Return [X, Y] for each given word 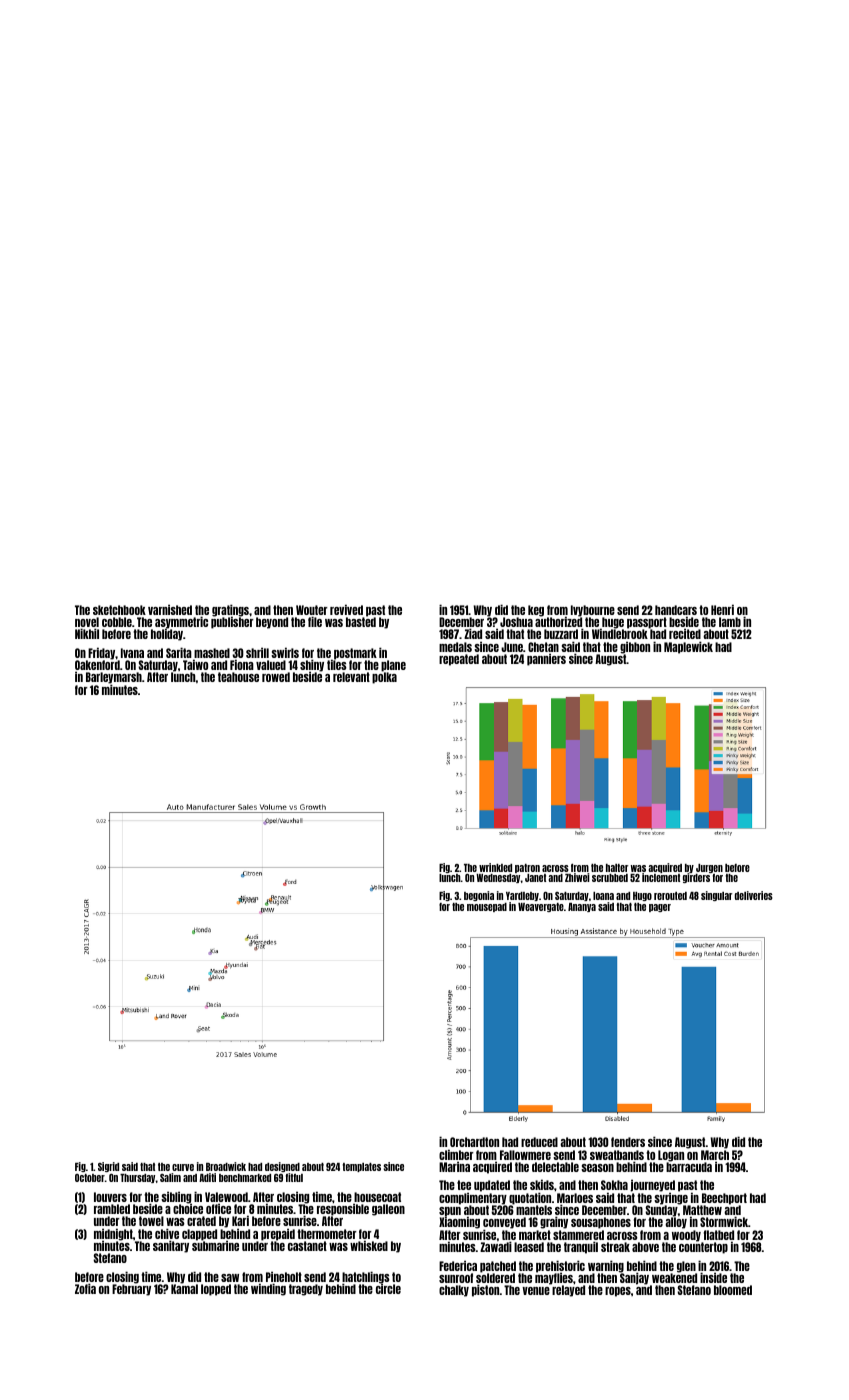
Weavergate [541, 907]
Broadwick [226, 1166]
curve [183, 1167]
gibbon [635, 647]
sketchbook [119, 610]
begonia [479, 896]
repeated [459, 660]
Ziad [473, 634]
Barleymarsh [114, 678]
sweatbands [617, 1155]
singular [716, 896]
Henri [722, 609]
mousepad [487, 907]
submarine [215, 1246]
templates [361, 1167]
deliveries [754, 895]
